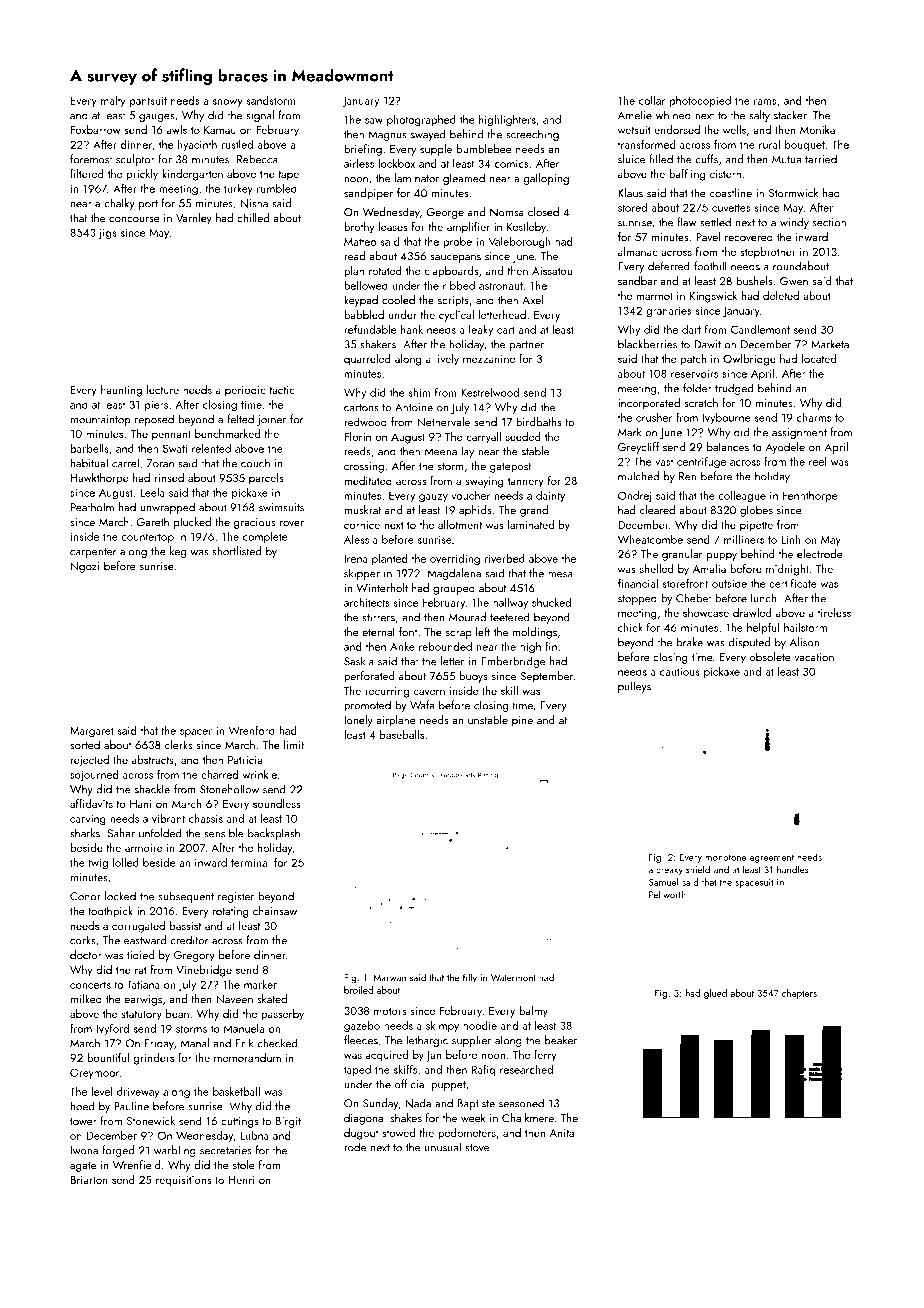 The height and width of the document is (1308, 924). What do you see at coordinates (421, 120) in the document?
I see `photographed` at bounding box center [421, 120].
